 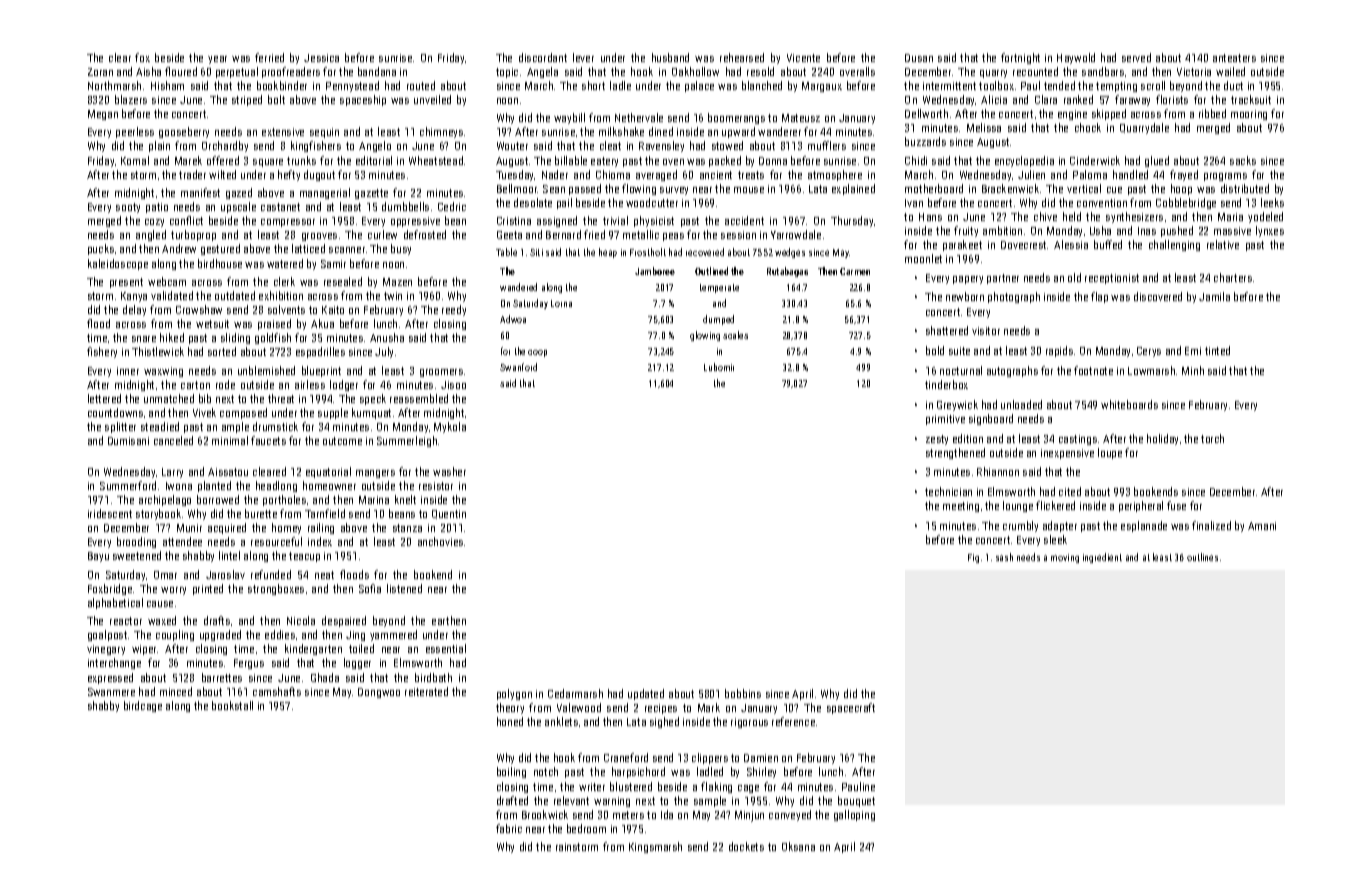 I want to click on Haywold, so click(x=1076, y=58).
